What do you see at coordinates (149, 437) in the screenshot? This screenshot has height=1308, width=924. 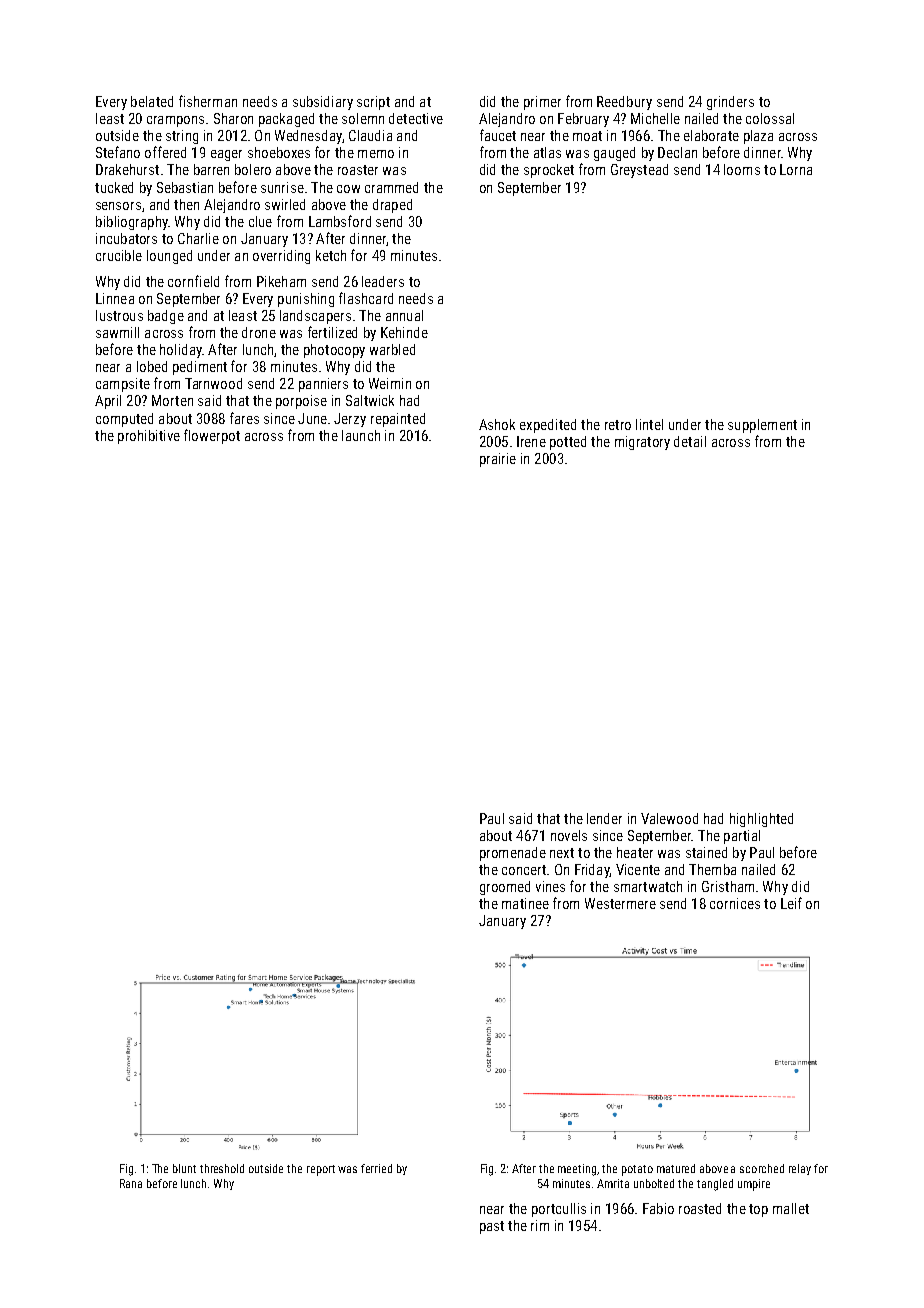 I see `prohibitive` at bounding box center [149, 437].
